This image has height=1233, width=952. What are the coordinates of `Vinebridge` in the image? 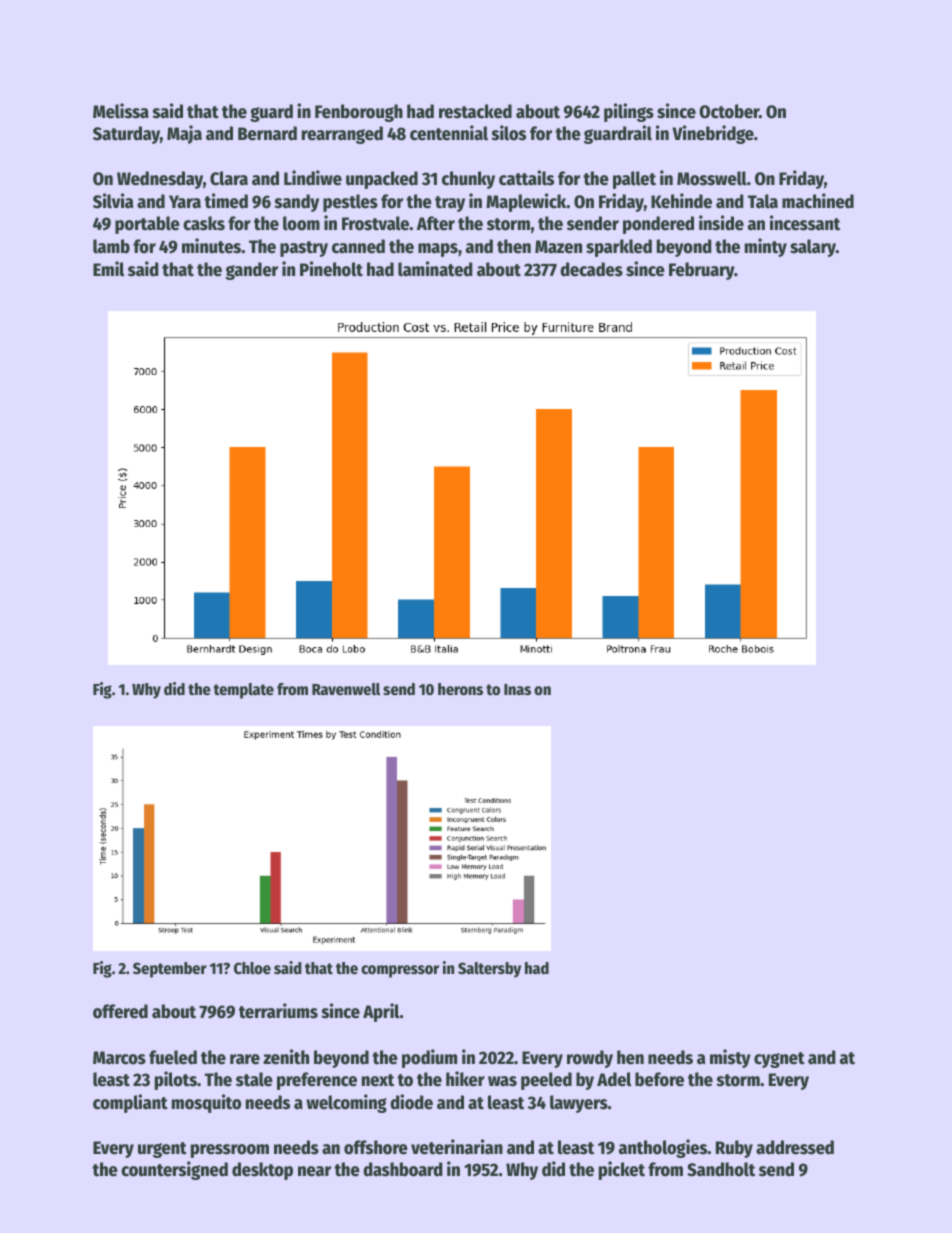 It's located at (713, 134).
